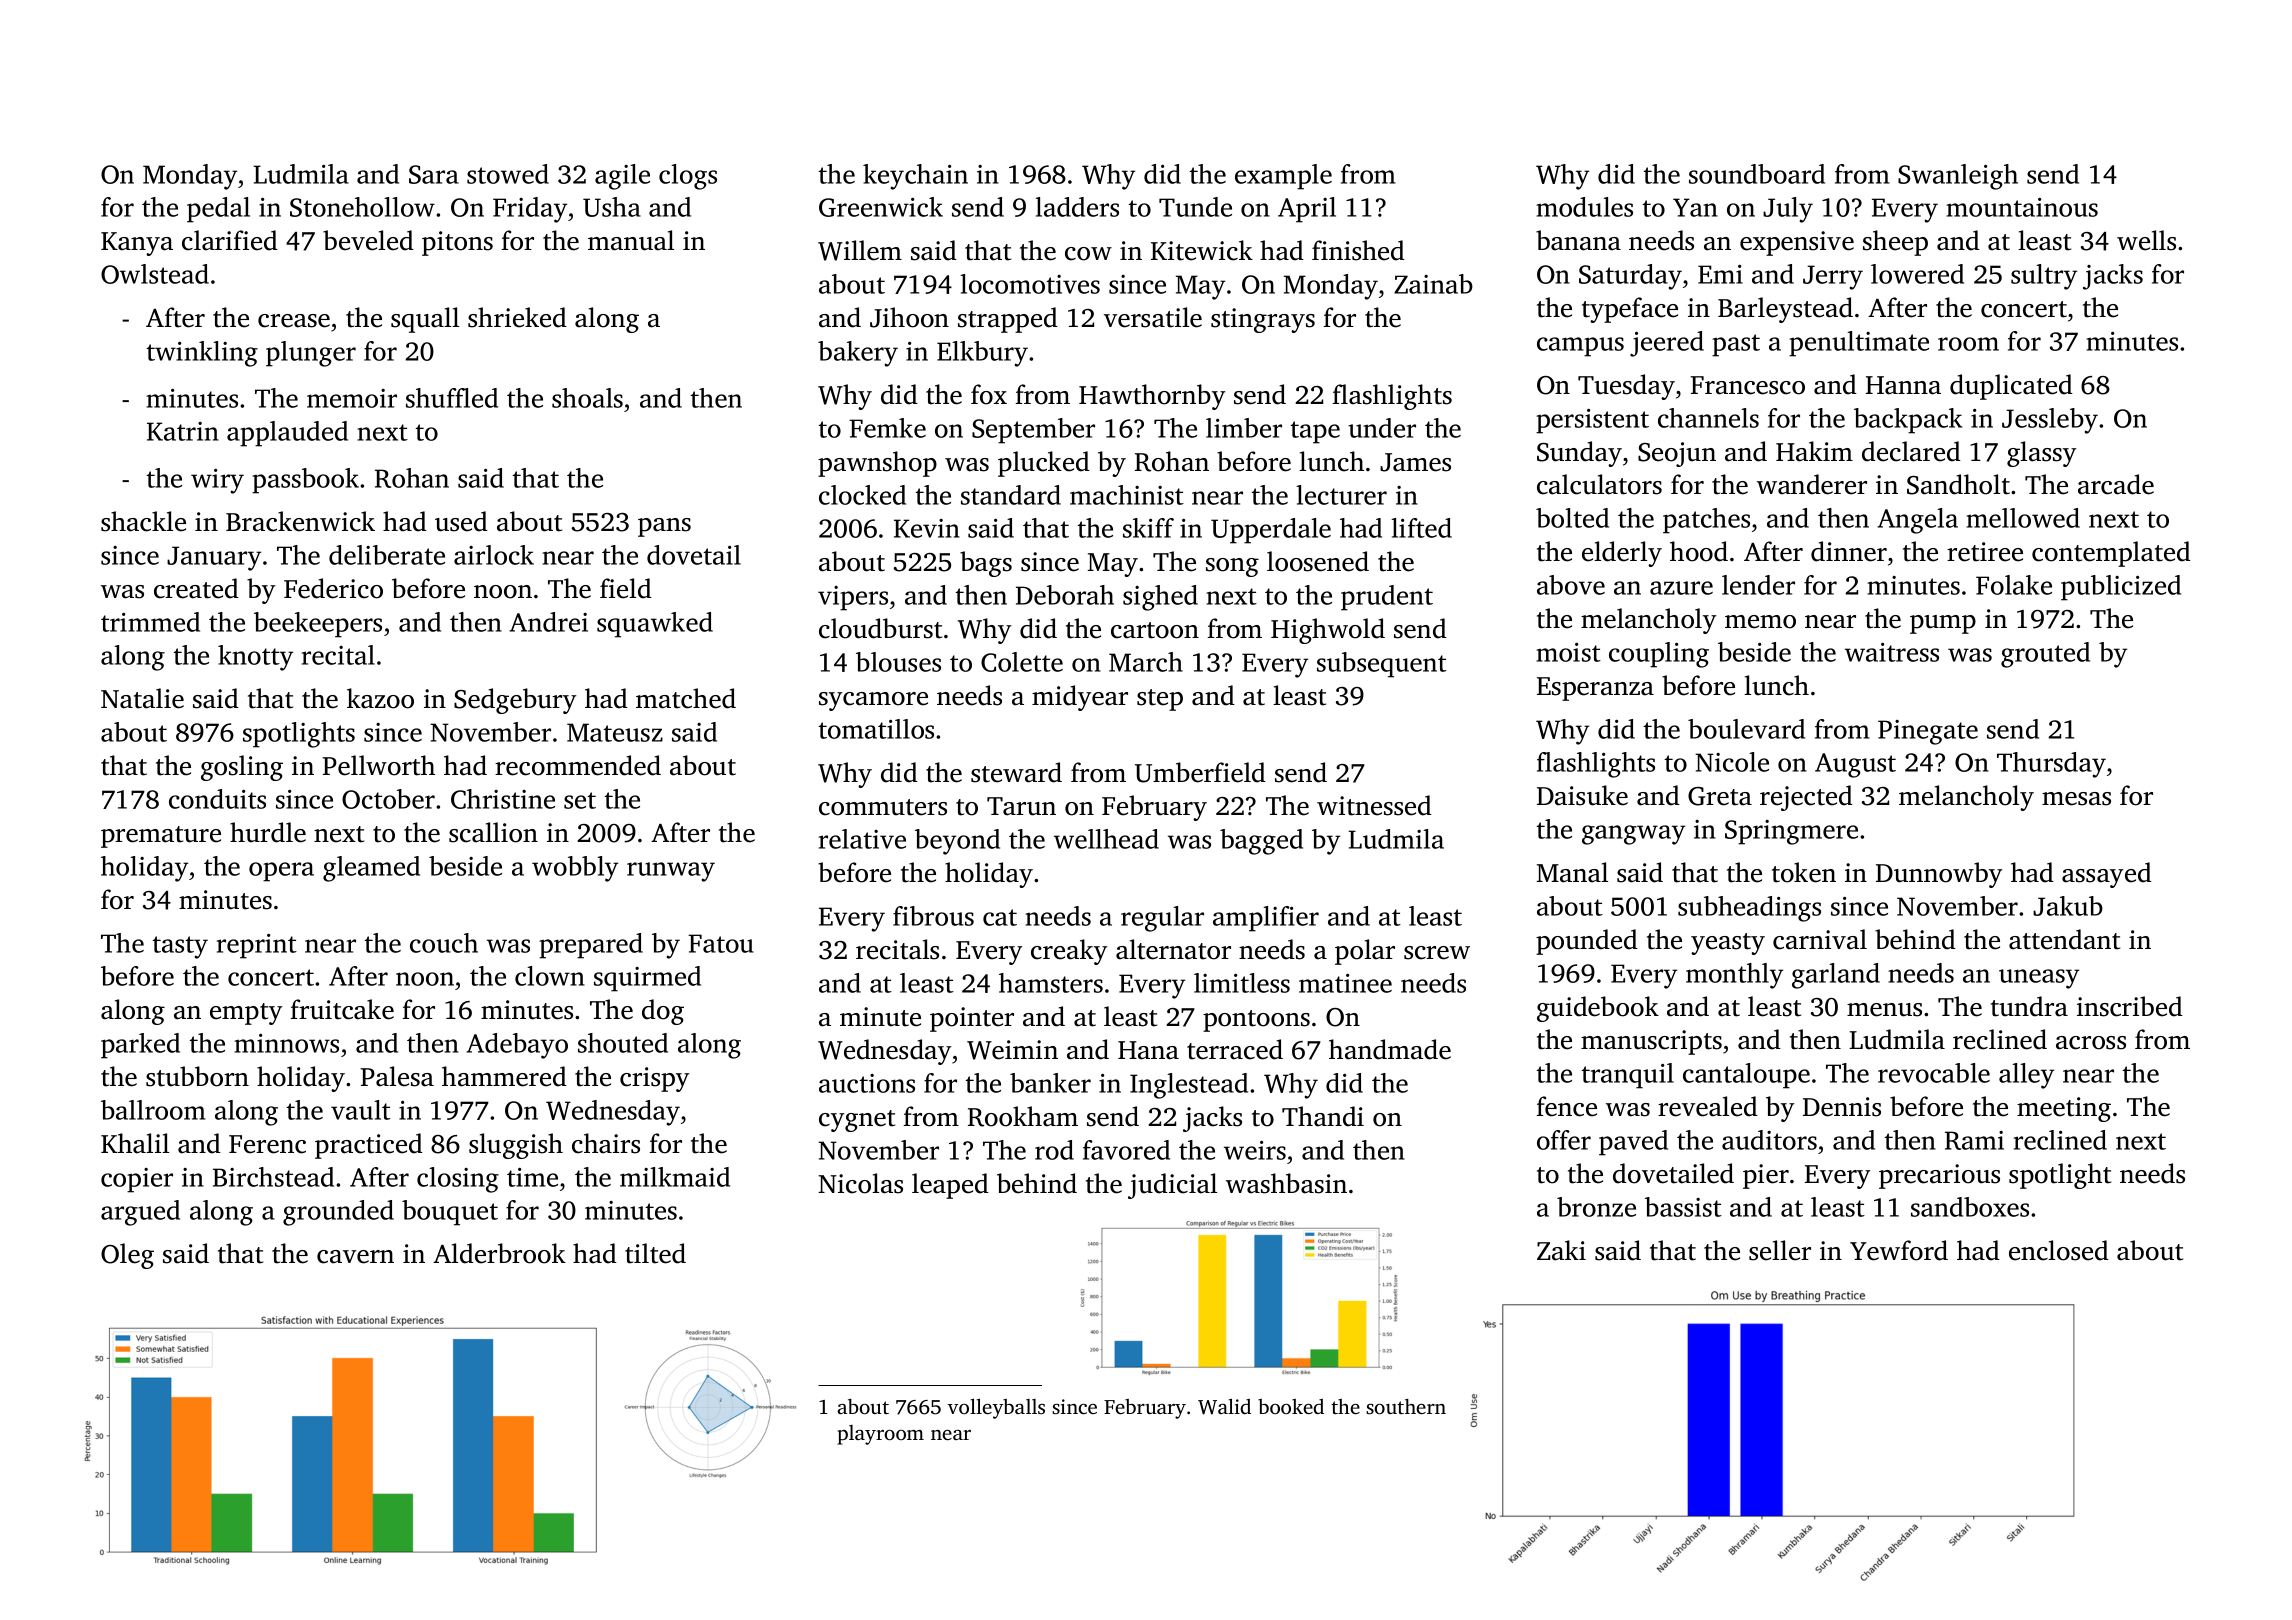  What do you see at coordinates (380, 698) in the screenshot?
I see `kazoo` at bounding box center [380, 698].
